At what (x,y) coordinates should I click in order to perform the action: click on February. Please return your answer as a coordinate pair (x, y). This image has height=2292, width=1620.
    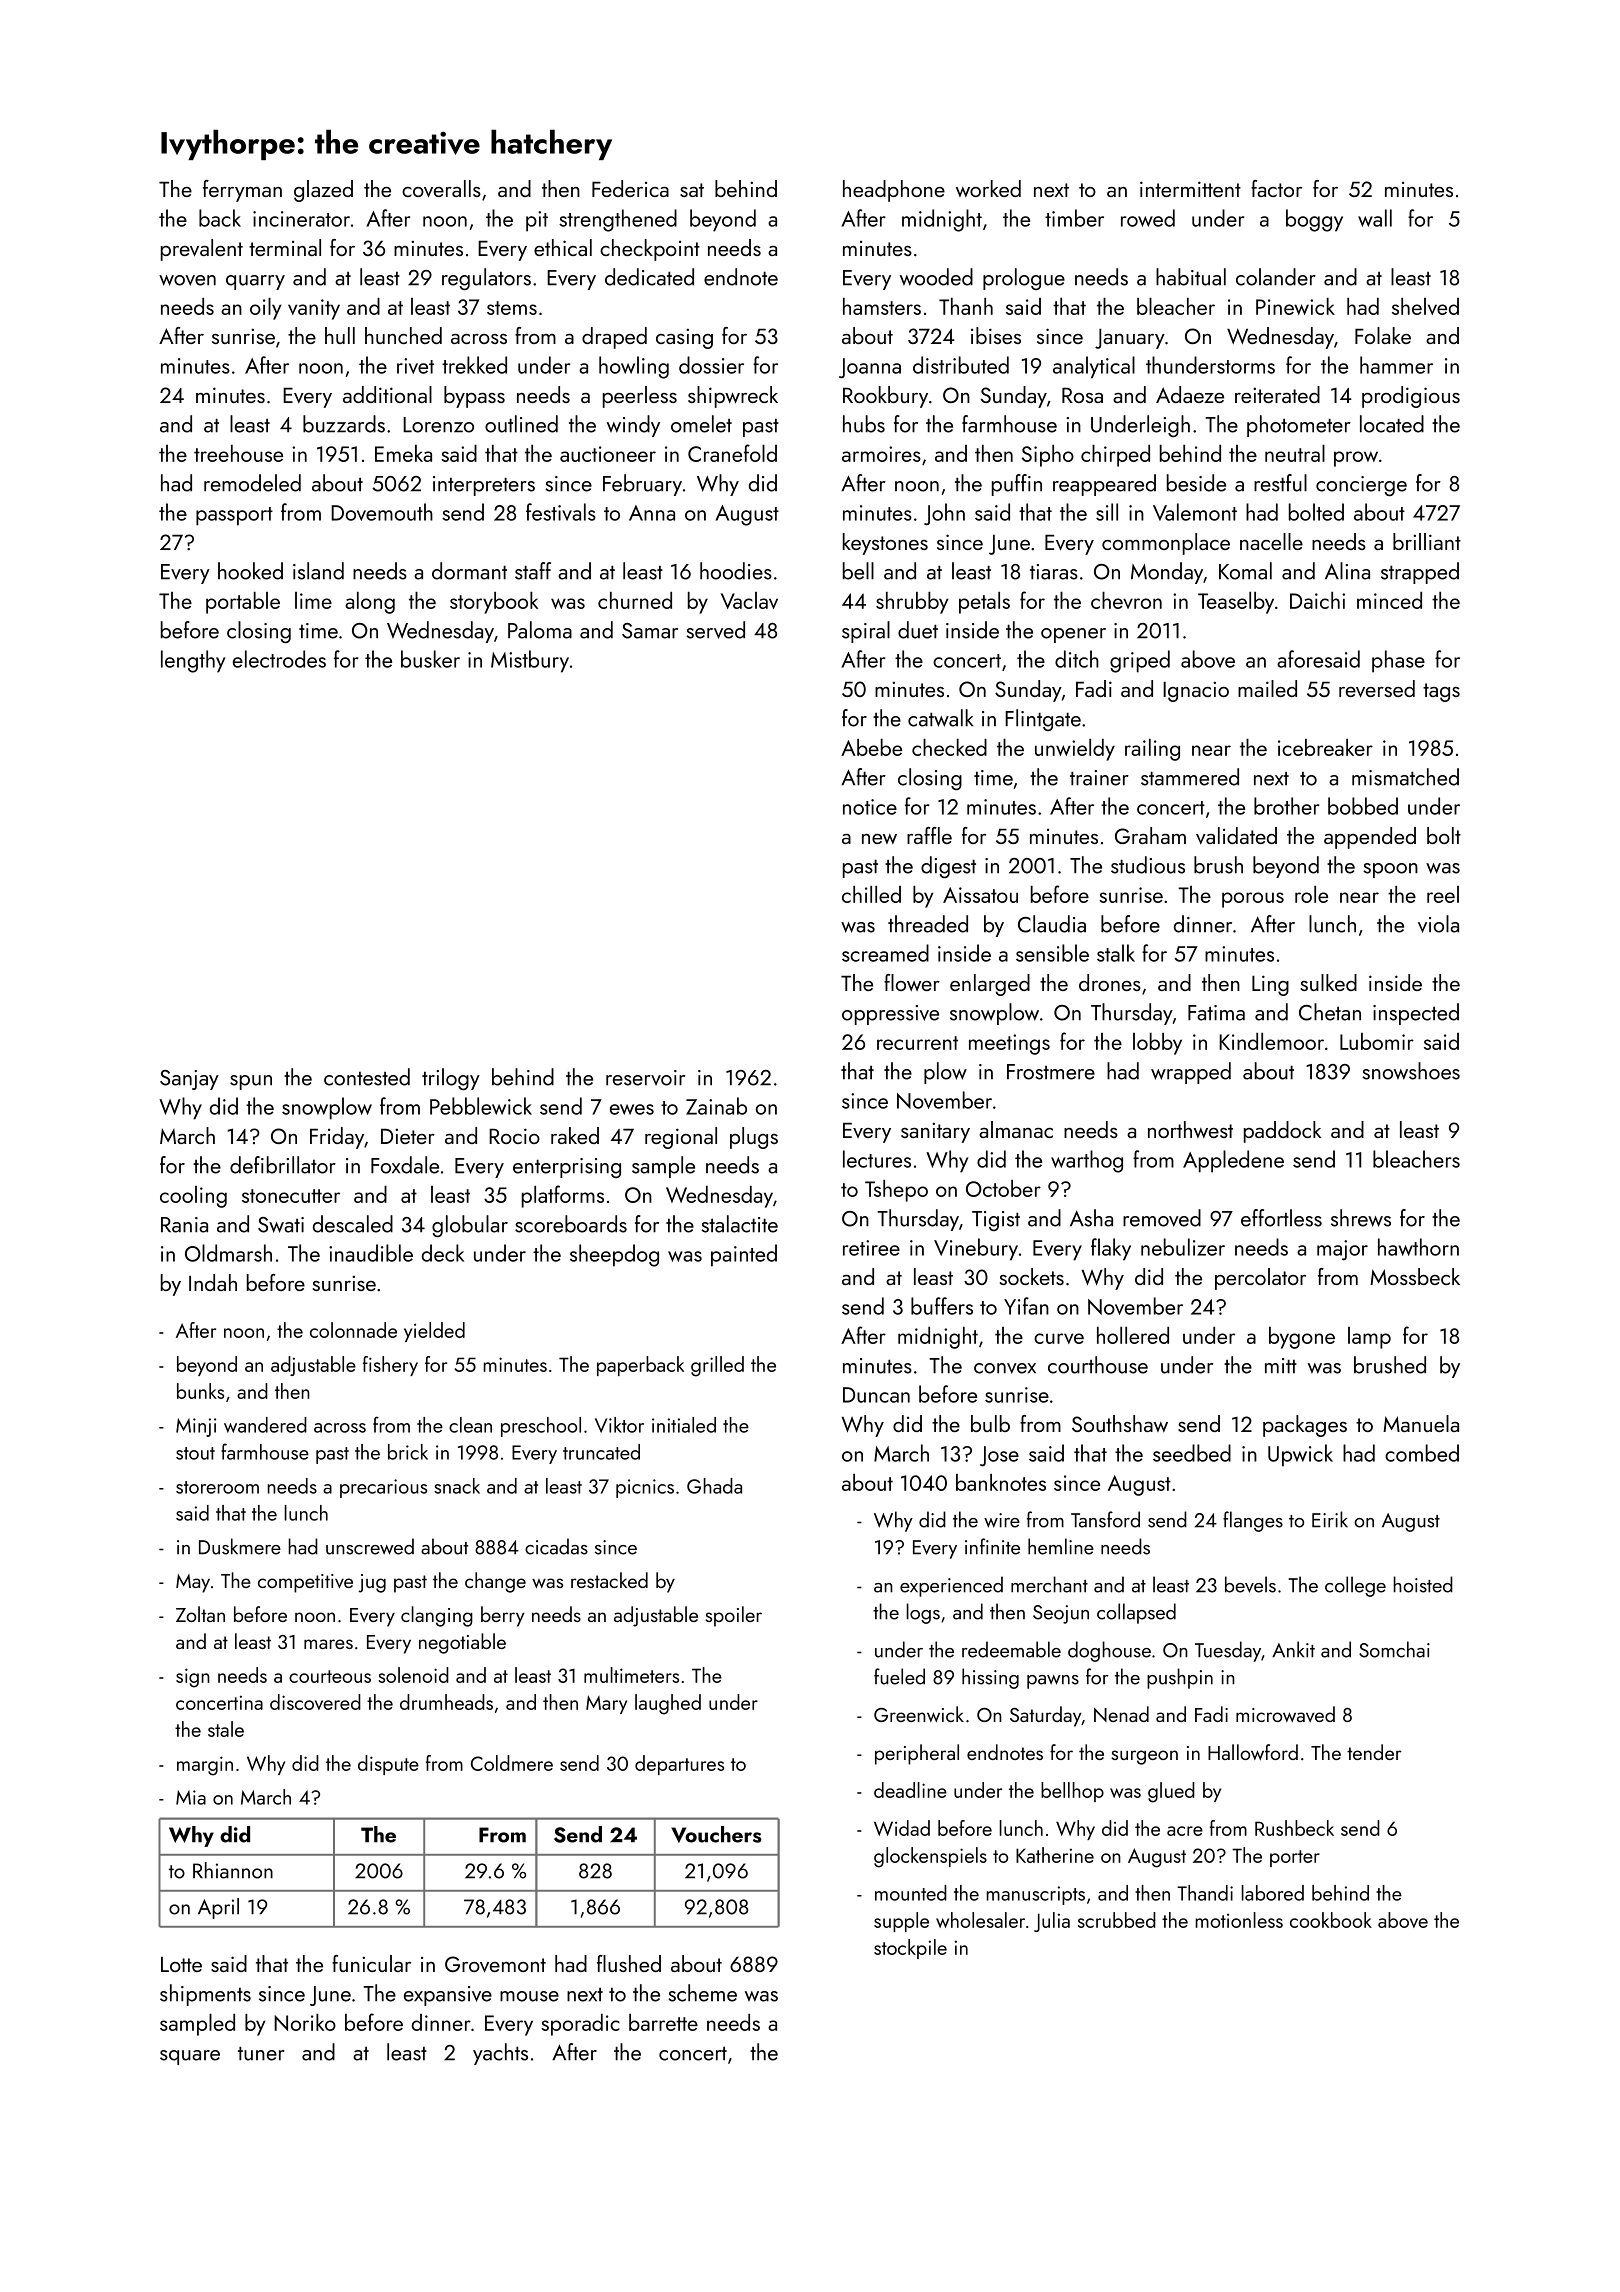
    Looking at the image, I should click on (642, 485).
